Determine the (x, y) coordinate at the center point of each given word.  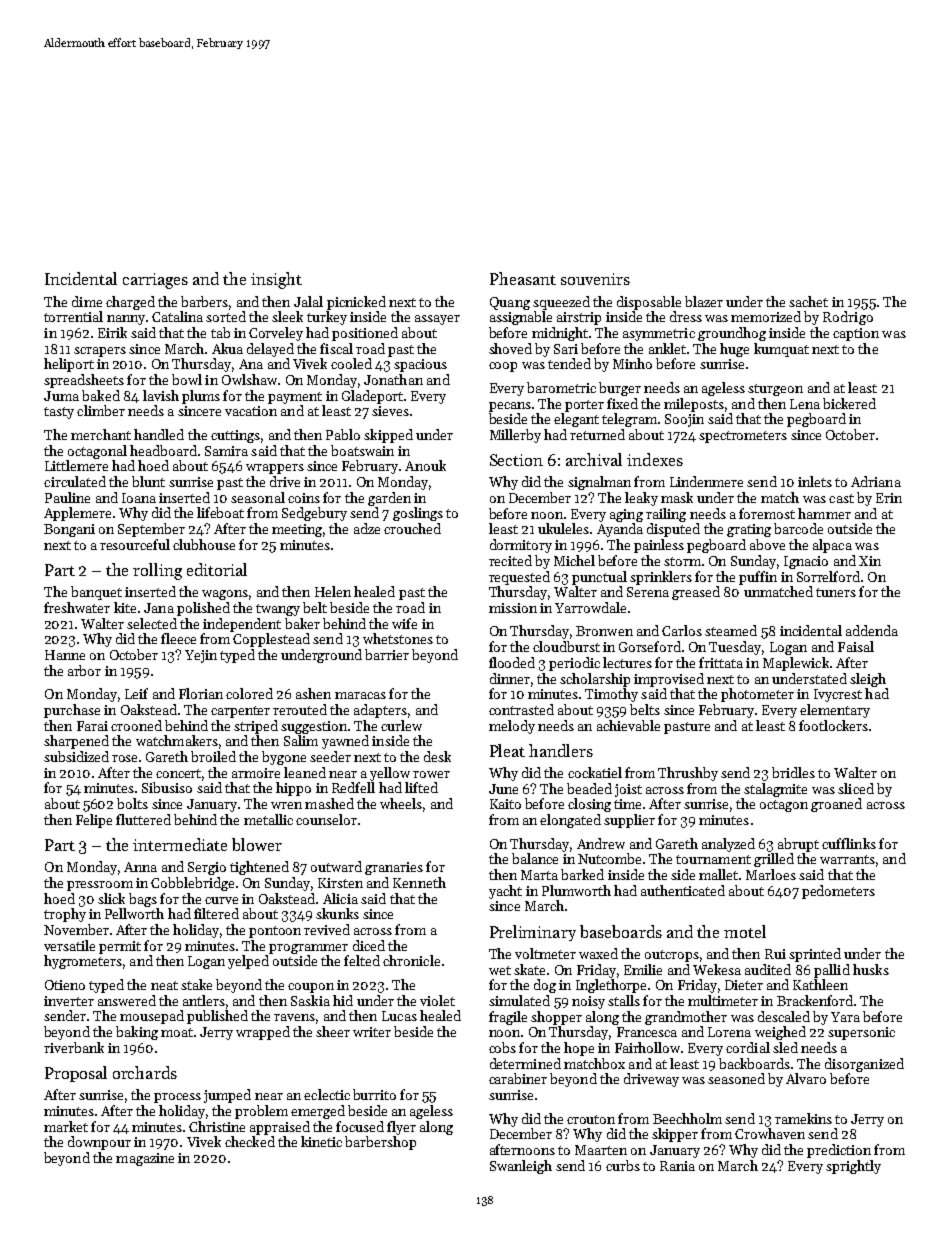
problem (261, 1112)
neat (164, 985)
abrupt (798, 845)
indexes (655, 459)
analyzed (728, 845)
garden (389, 499)
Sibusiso (167, 787)
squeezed (561, 303)
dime (87, 301)
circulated (75, 481)
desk (437, 756)
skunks (337, 913)
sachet (808, 301)
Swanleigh (521, 1167)
